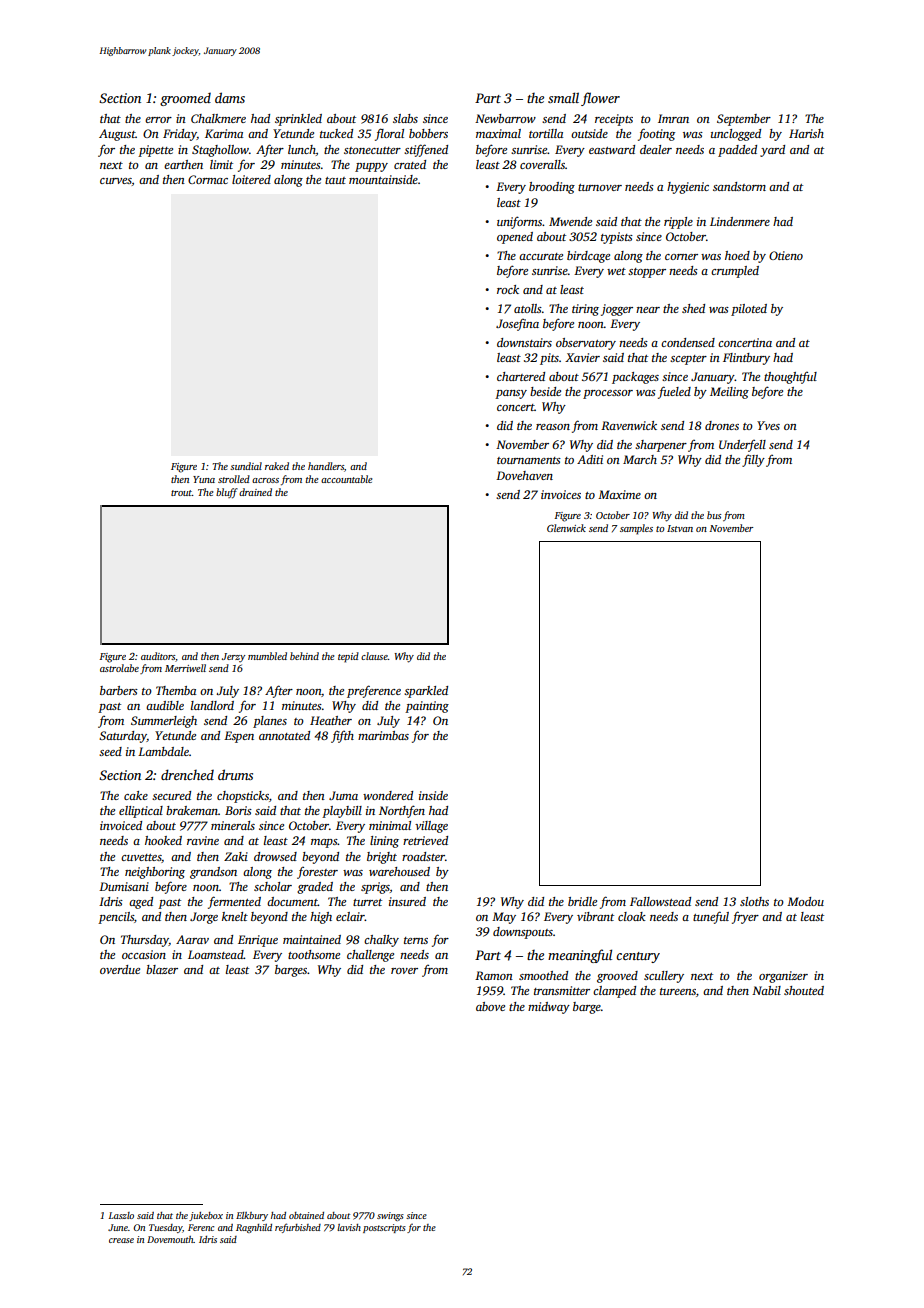 The width and height of the document is (924, 1308). Describe the element at coordinates (384, 1228) in the document. I see `postscripts` at that location.
